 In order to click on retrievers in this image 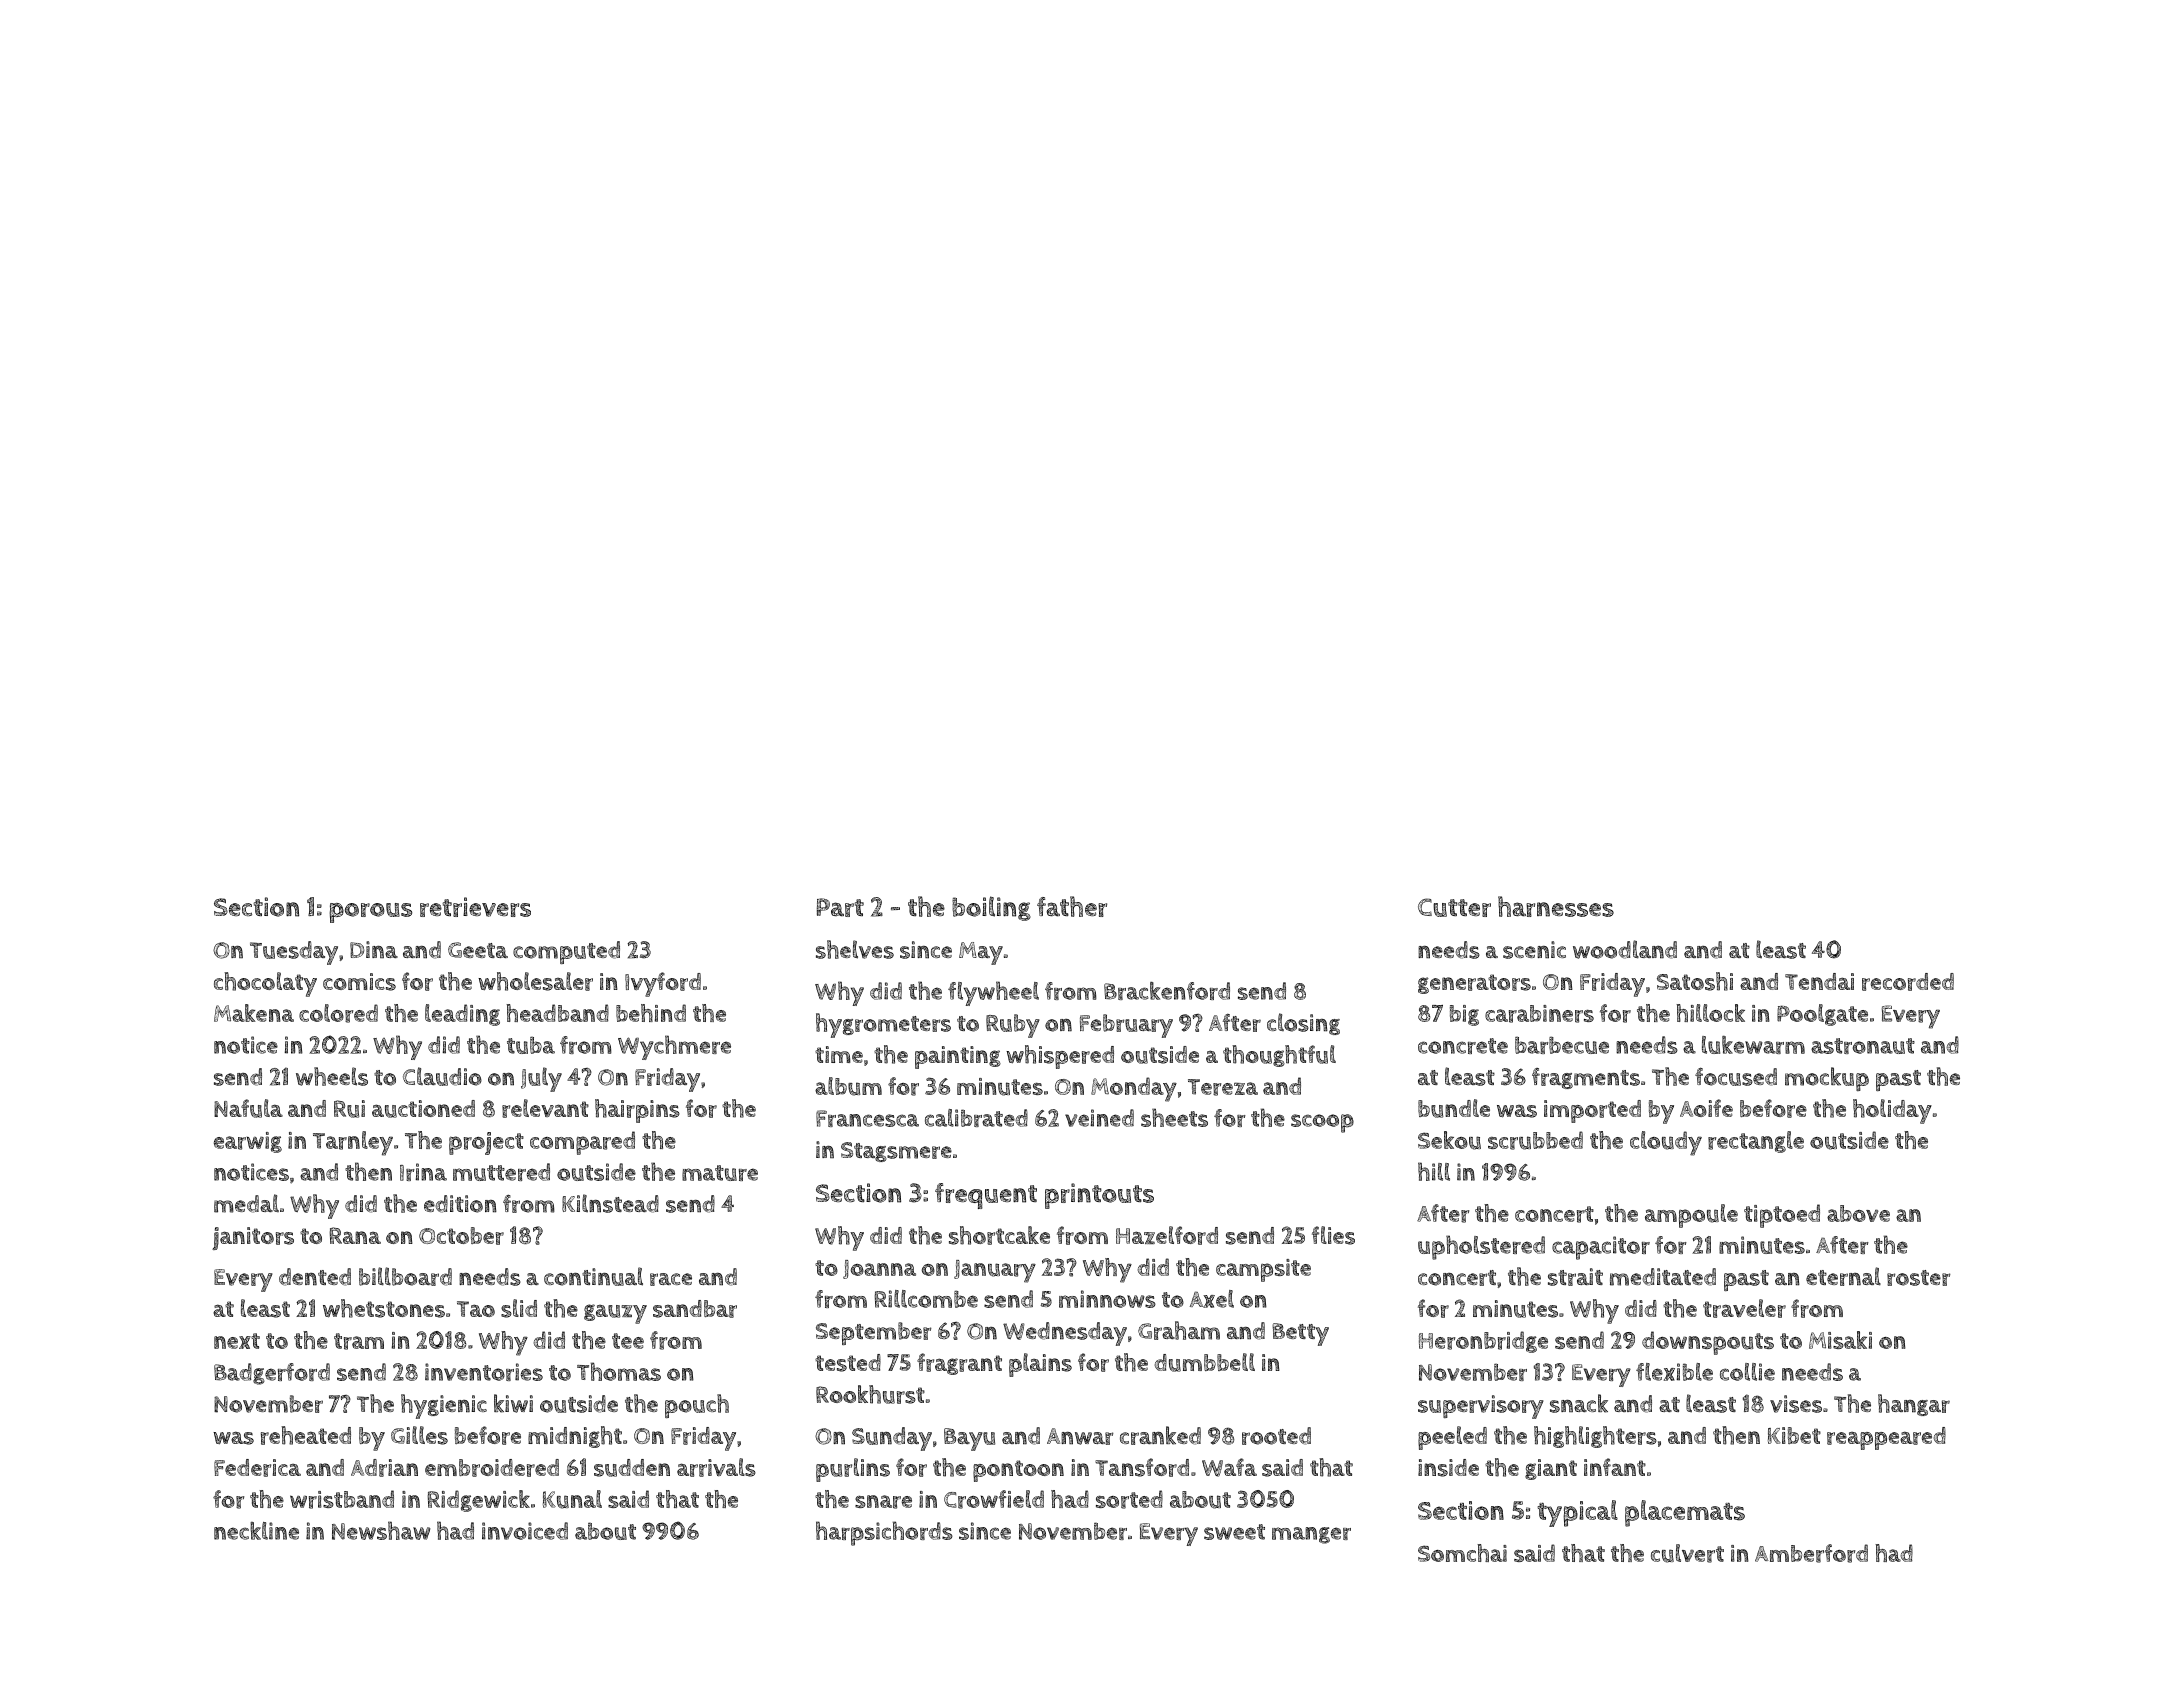, I will do `click(475, 907)`.
